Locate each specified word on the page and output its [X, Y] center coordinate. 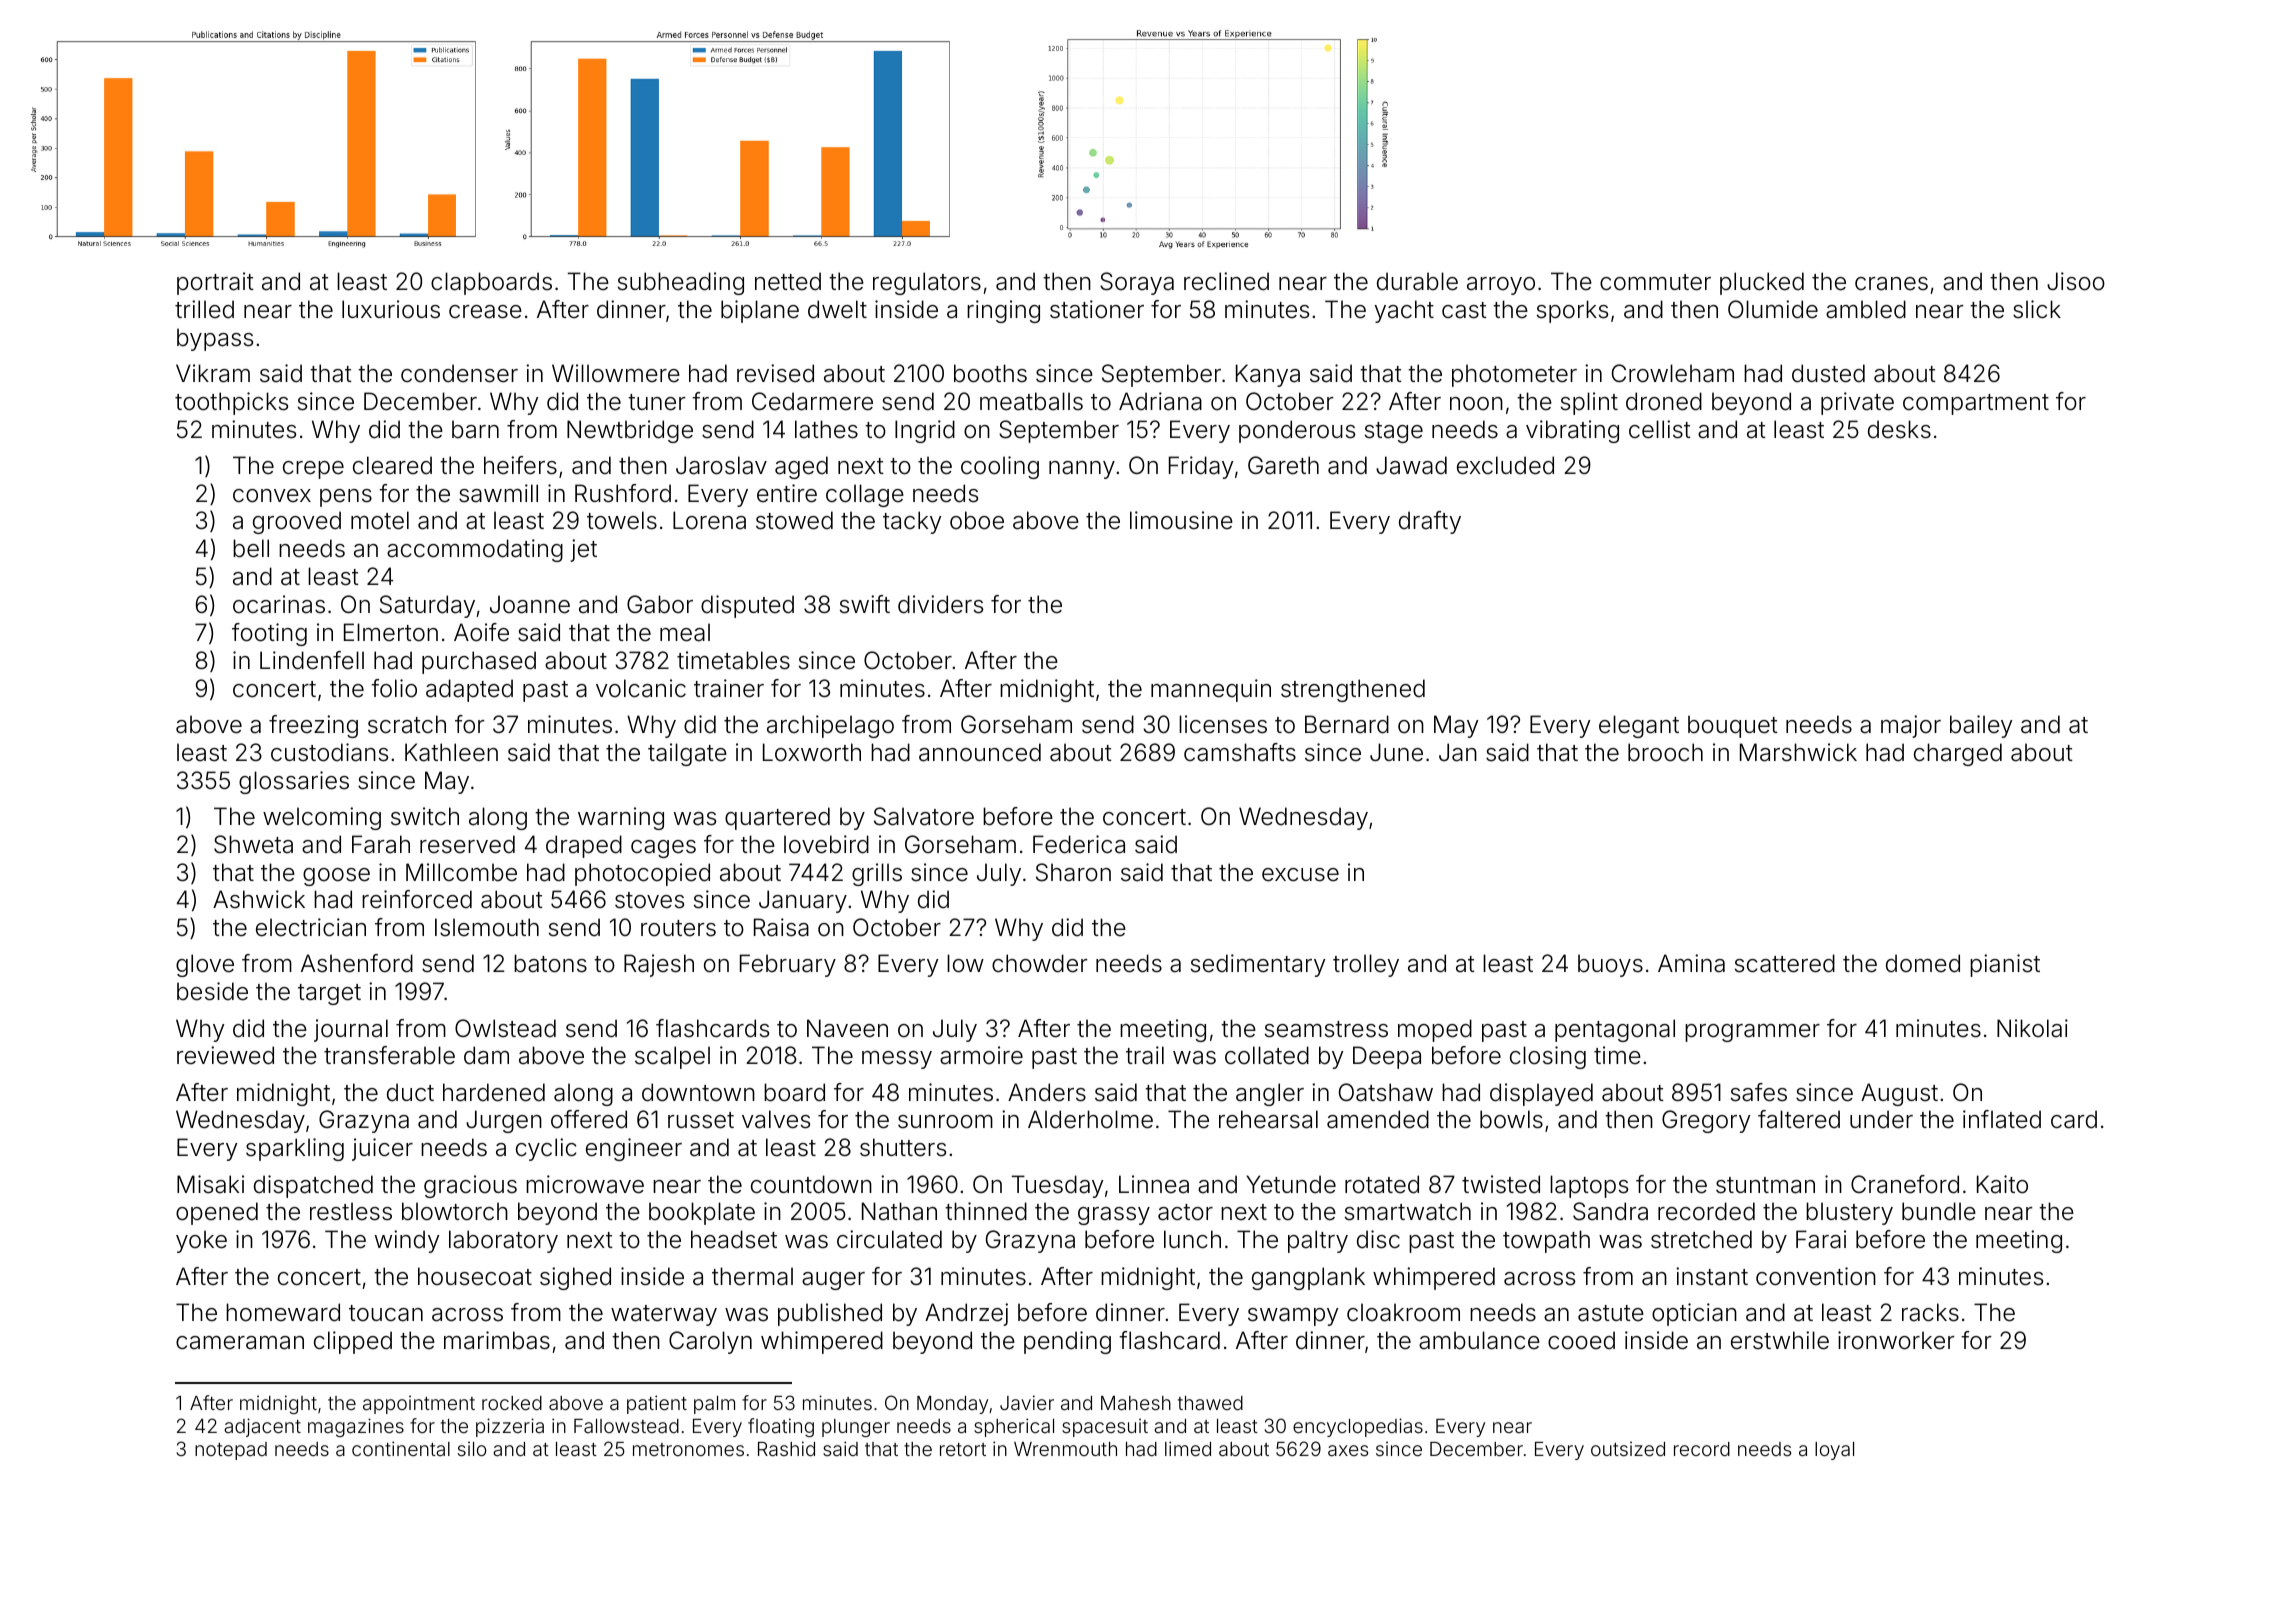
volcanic [641, 688]
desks [1899, 429]
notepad [231, 1451]
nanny [1082, 470]
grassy [1114, 1216]
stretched [1701, 1239]
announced [980, 752]
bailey [1981, 726]
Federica [1079, 844]
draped [584, 846]
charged [1958, 754]
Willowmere [616, 373]
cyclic [546, 1149]
